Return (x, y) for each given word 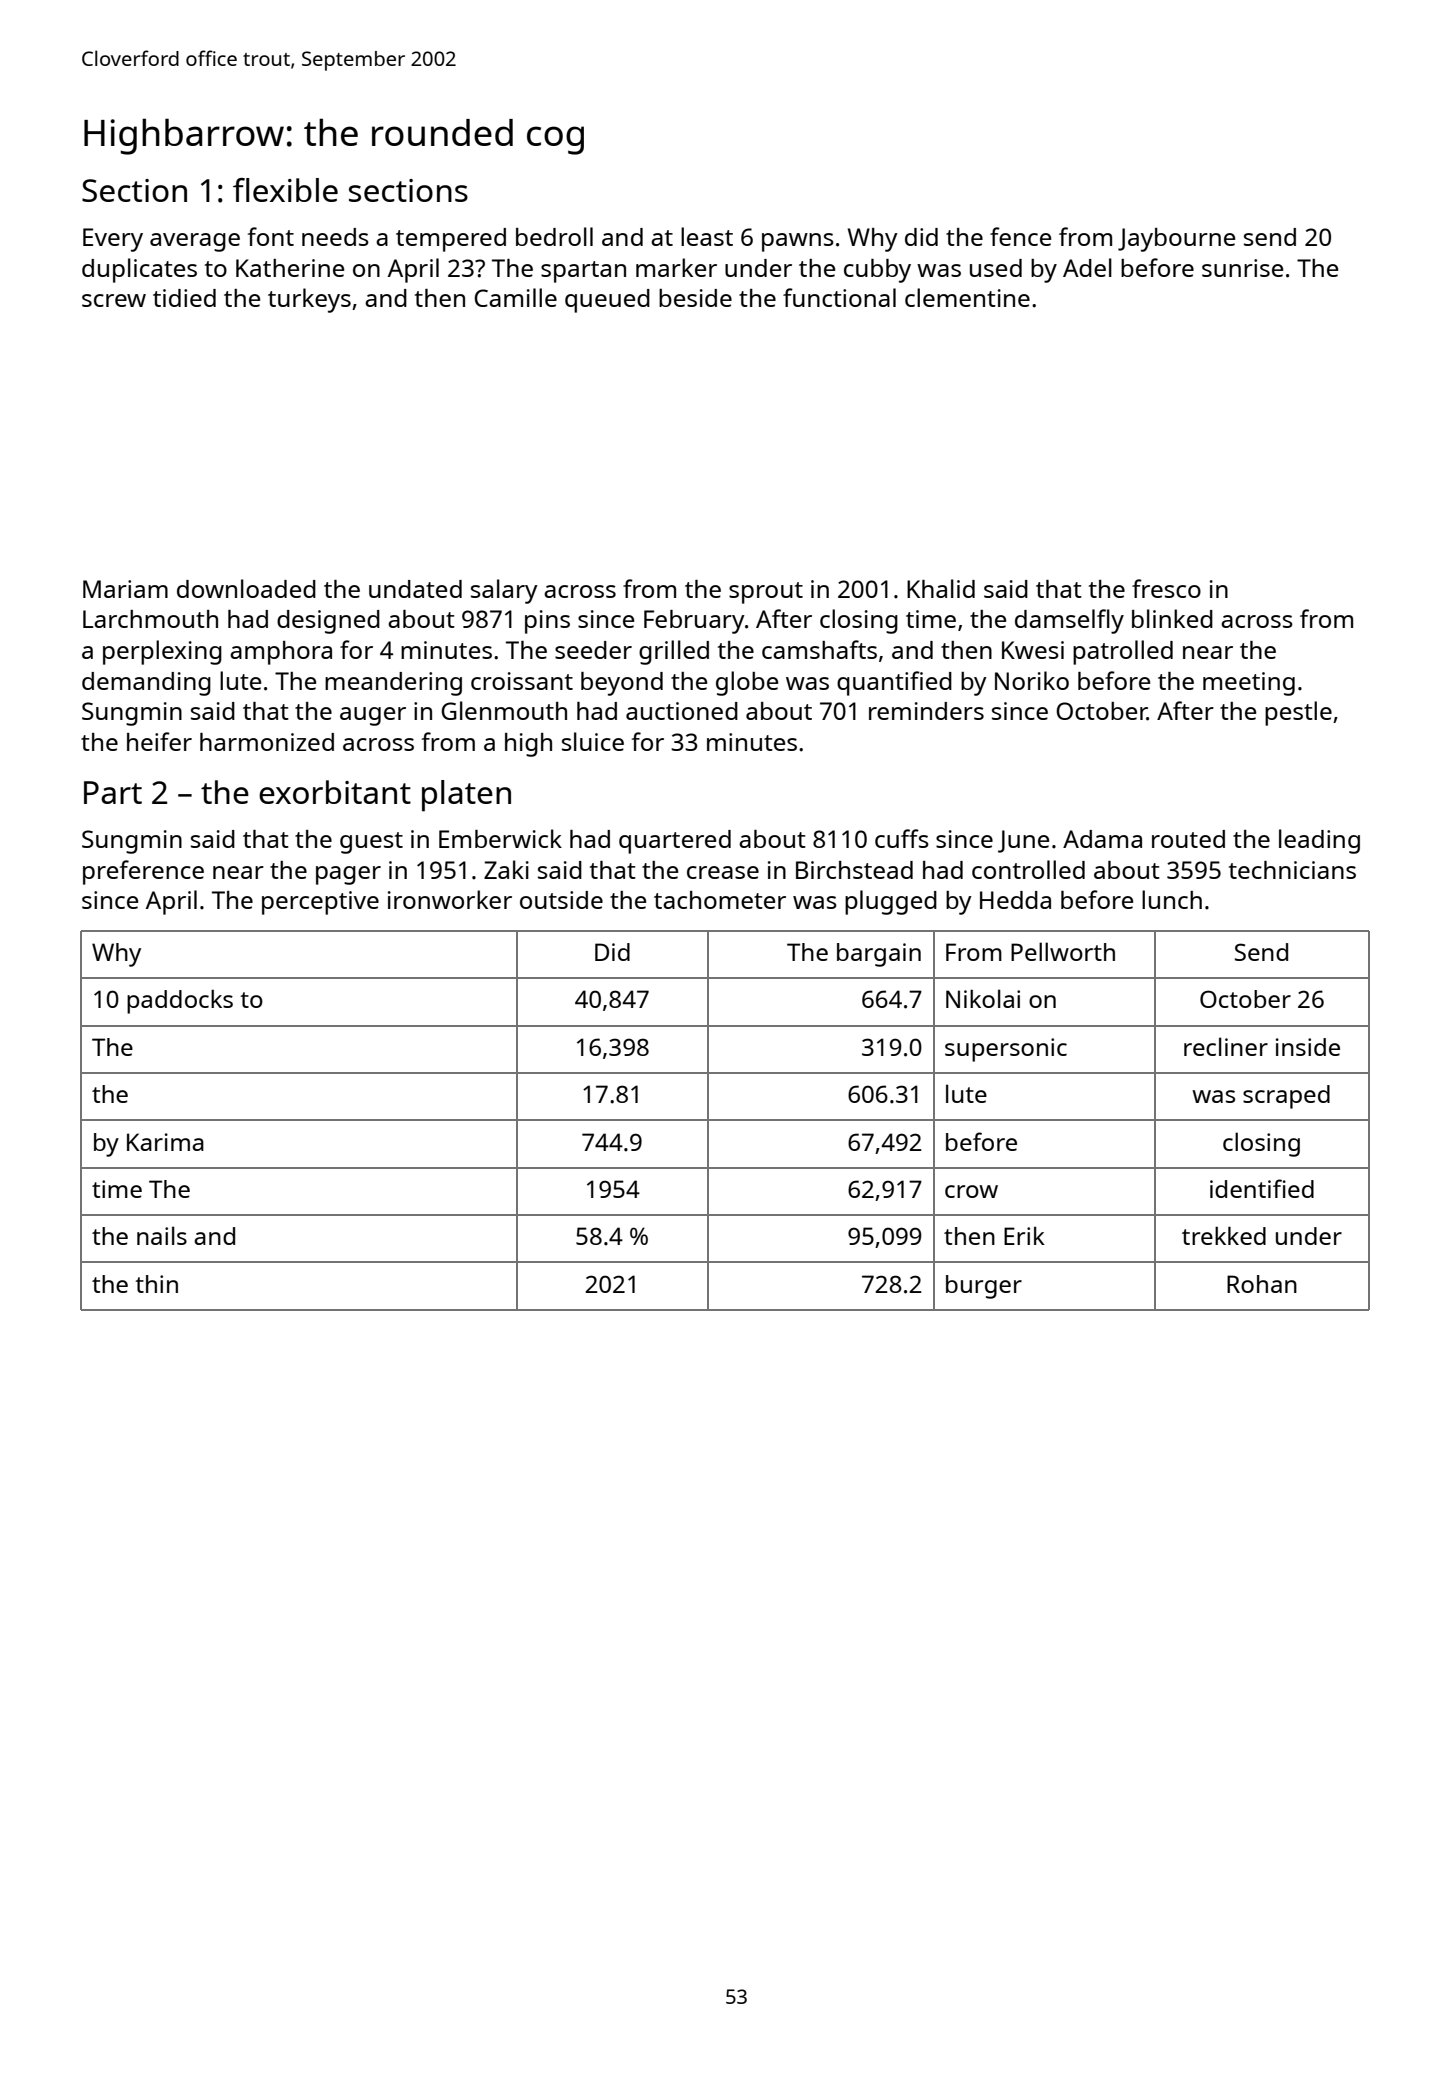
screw (114, 300)
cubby (877, 271)
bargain (879, 955)
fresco (1166, 588)
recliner (1226, 1046)
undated (415, 589)
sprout (766, 593)
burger (984, 1287)
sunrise (1242, 268)
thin (157, 1284)
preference (143, 872)
